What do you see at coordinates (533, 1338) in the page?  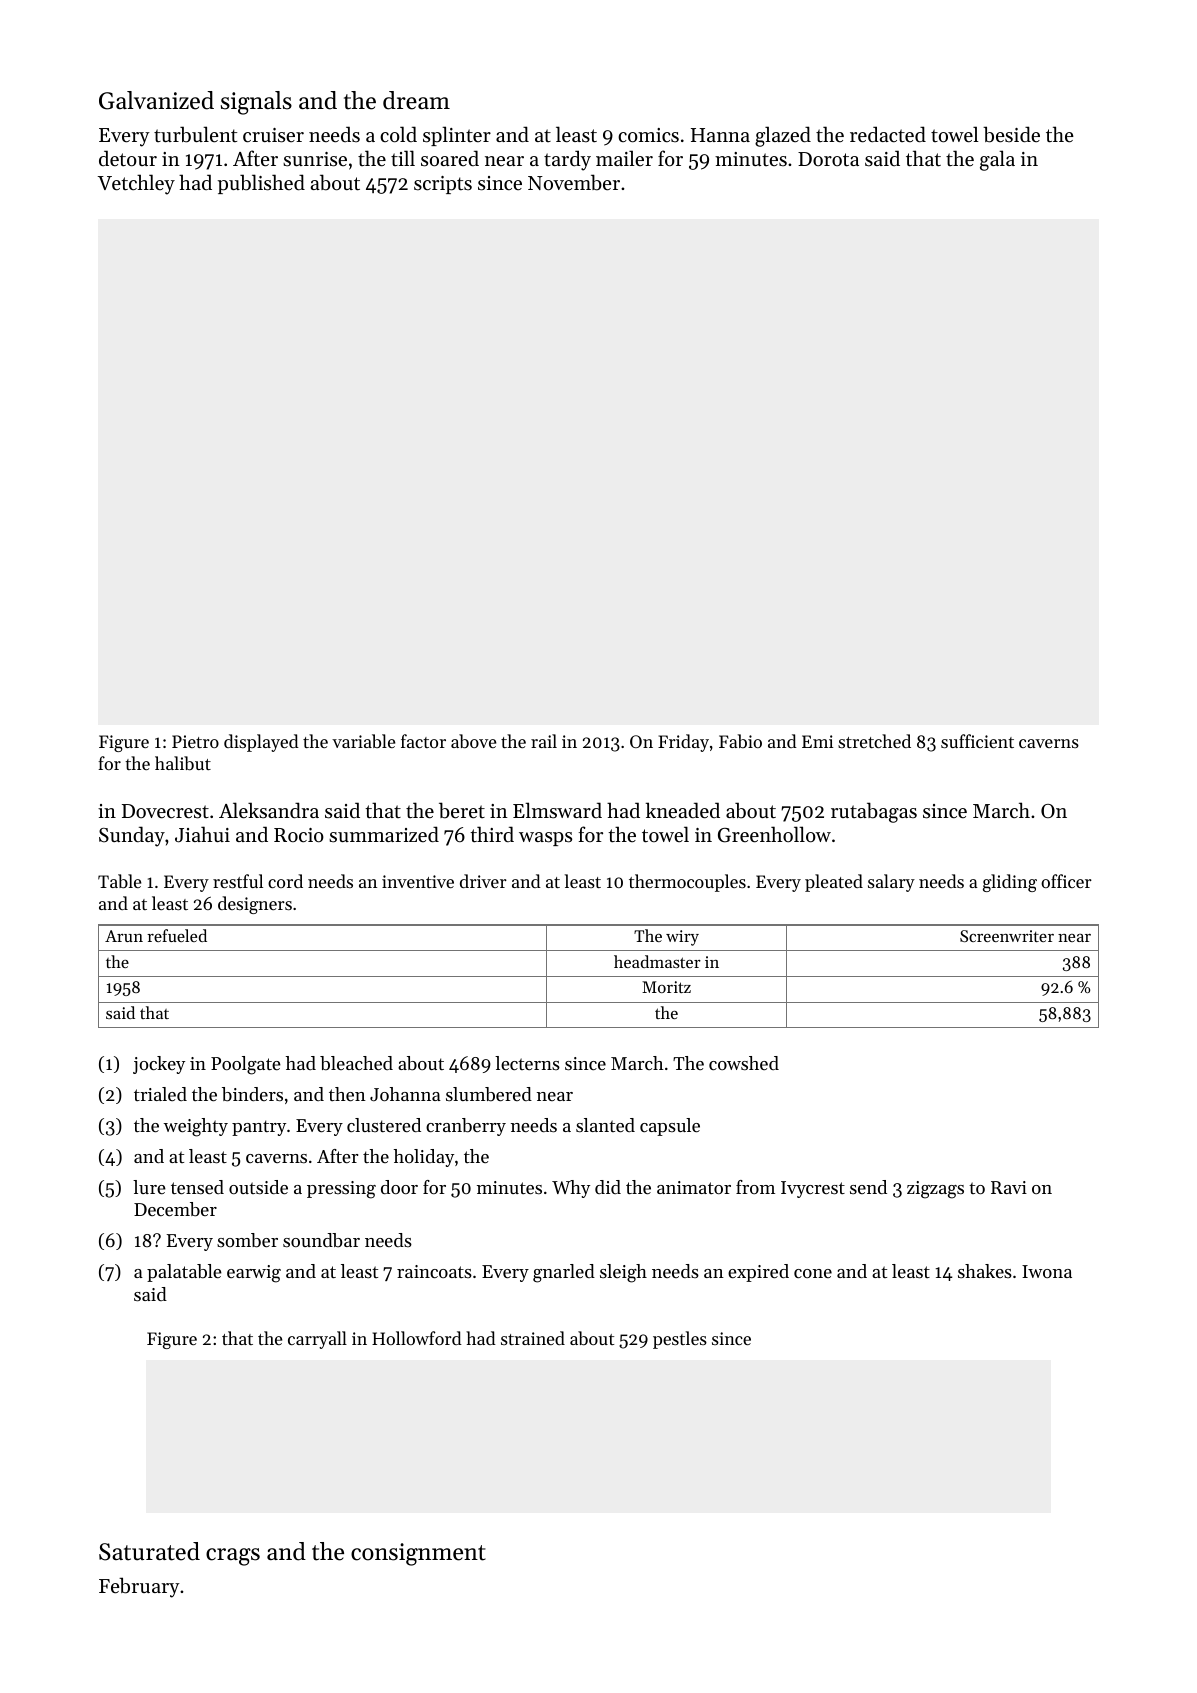 I see `strained` at bounding box center [533, 1338].
